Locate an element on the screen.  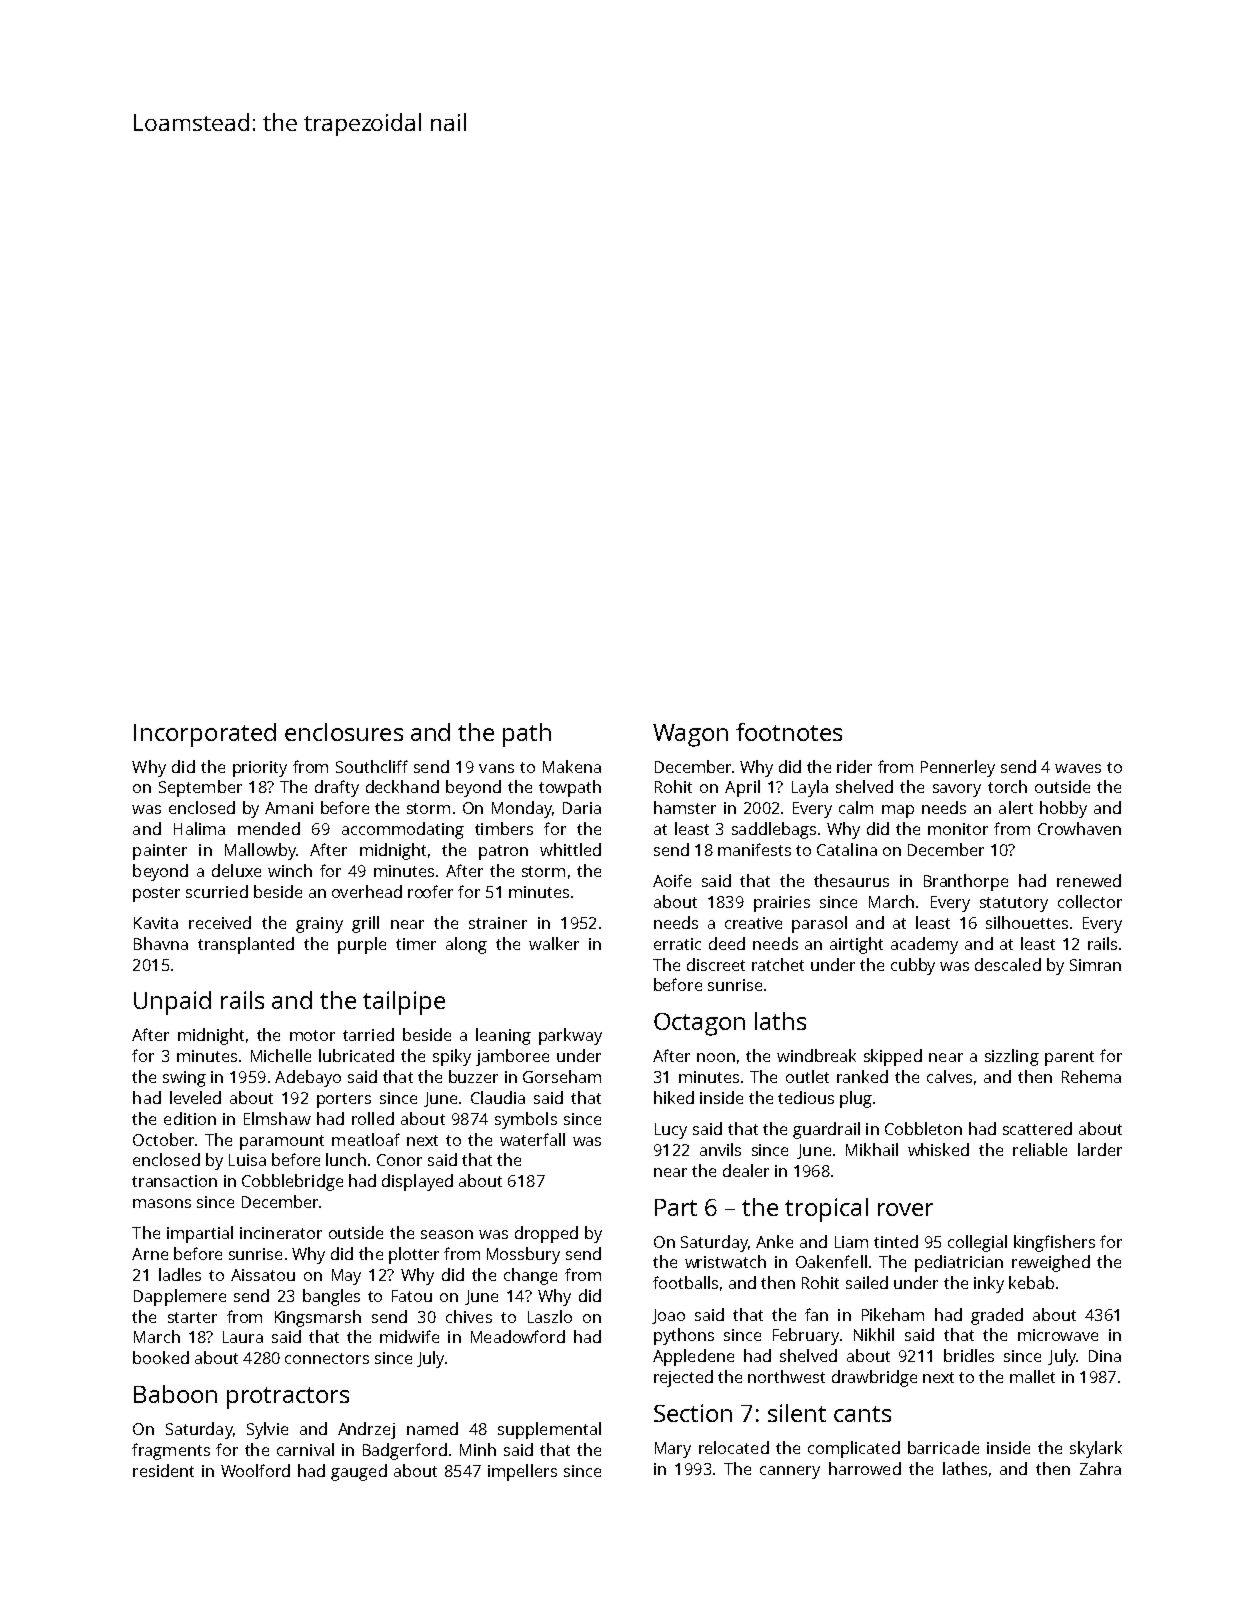
transaction is located at coordinates (174, 1181).
